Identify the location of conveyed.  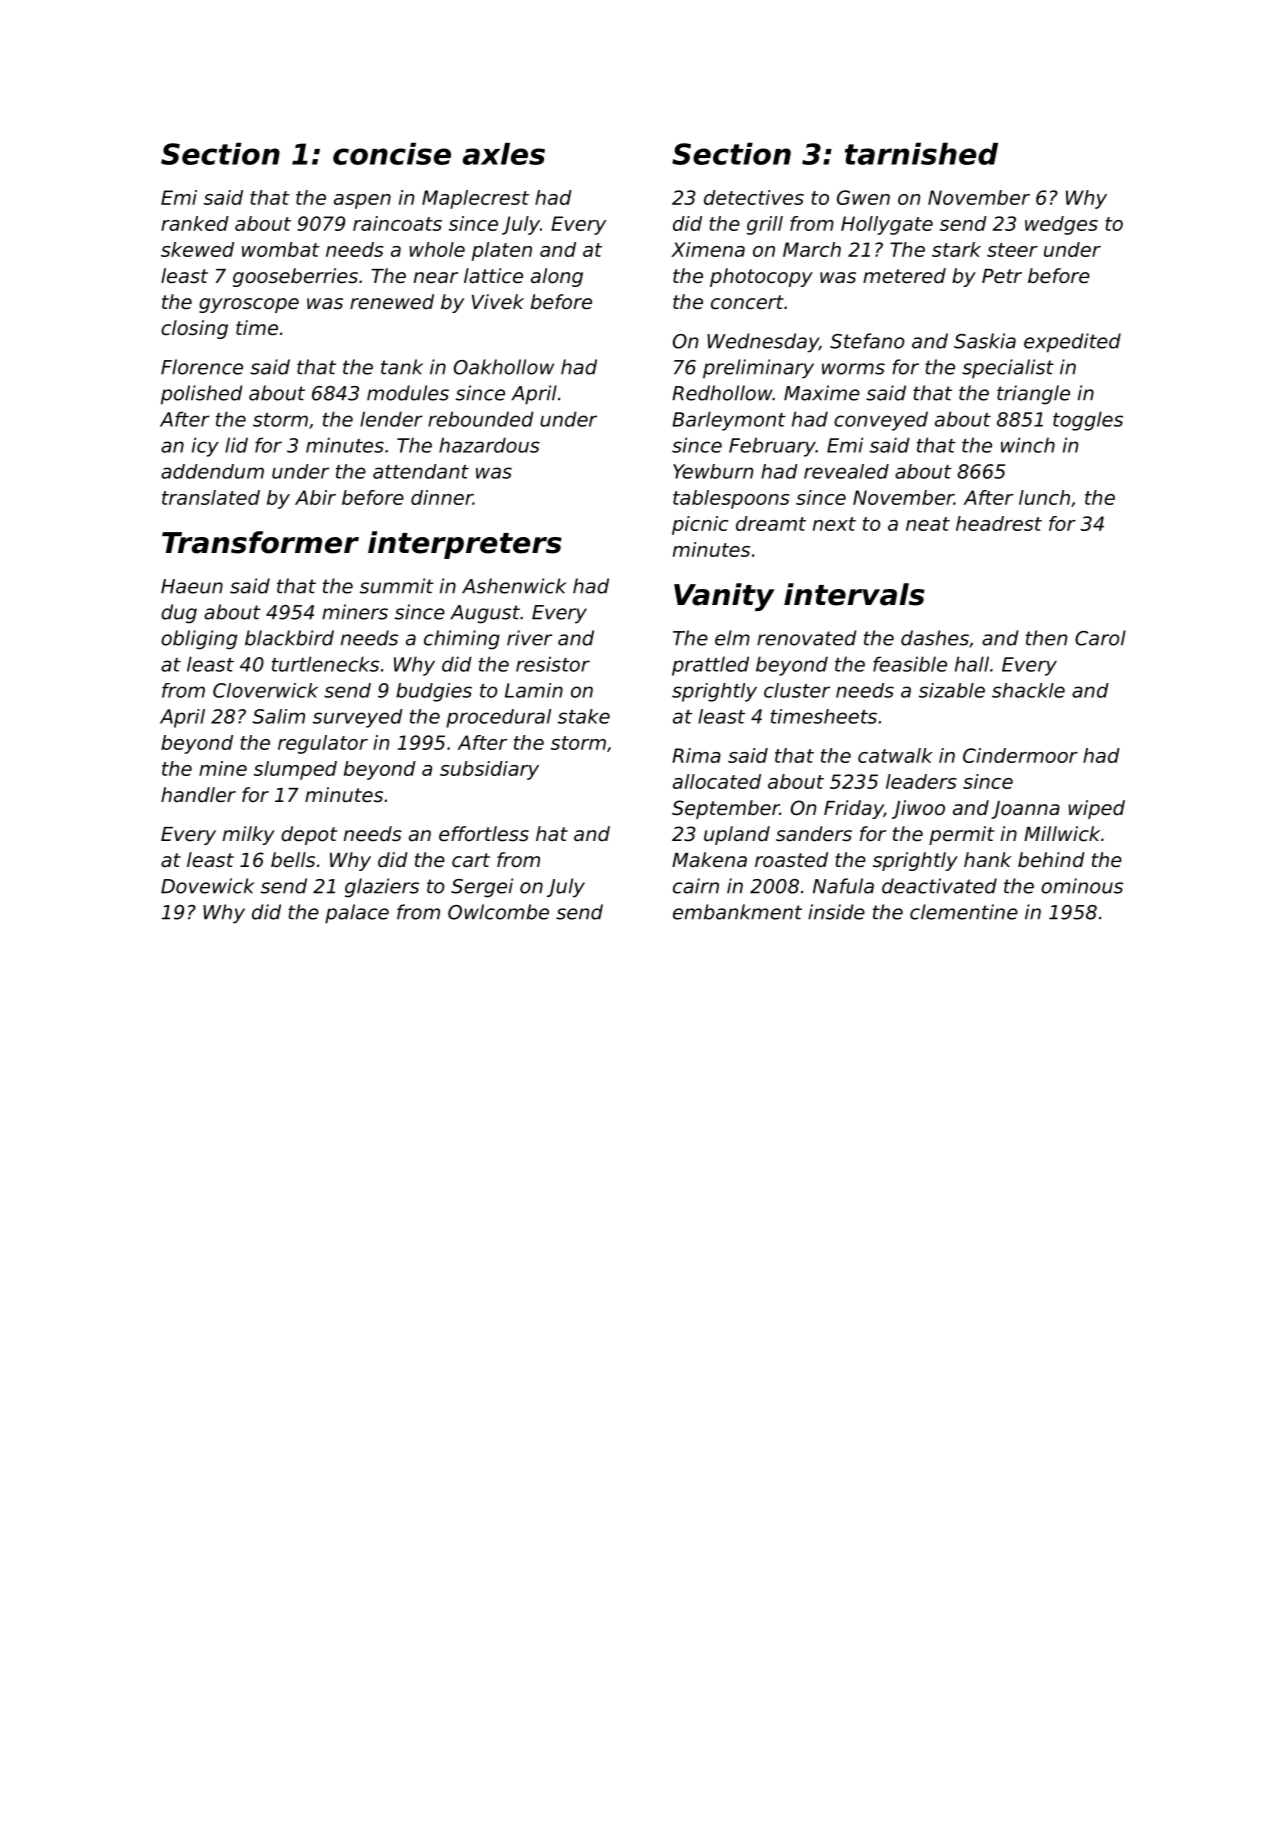
(881, 421).
